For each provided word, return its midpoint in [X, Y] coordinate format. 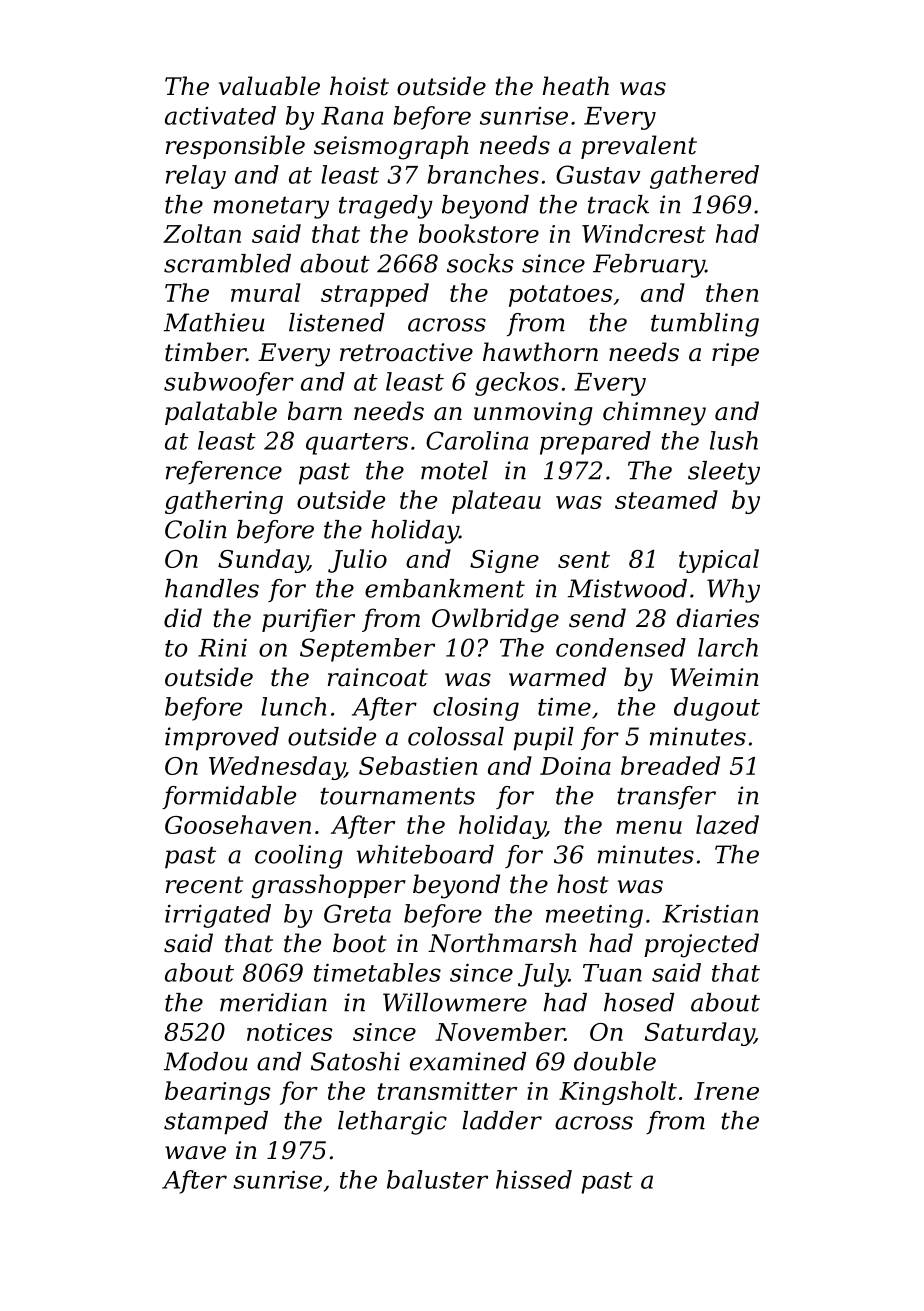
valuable [269, 86]
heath [576, 86]
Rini [222, 647]
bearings [217, 1093]
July [543, 975]
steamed [666, 499]
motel [454, 470]
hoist [359, 86]
